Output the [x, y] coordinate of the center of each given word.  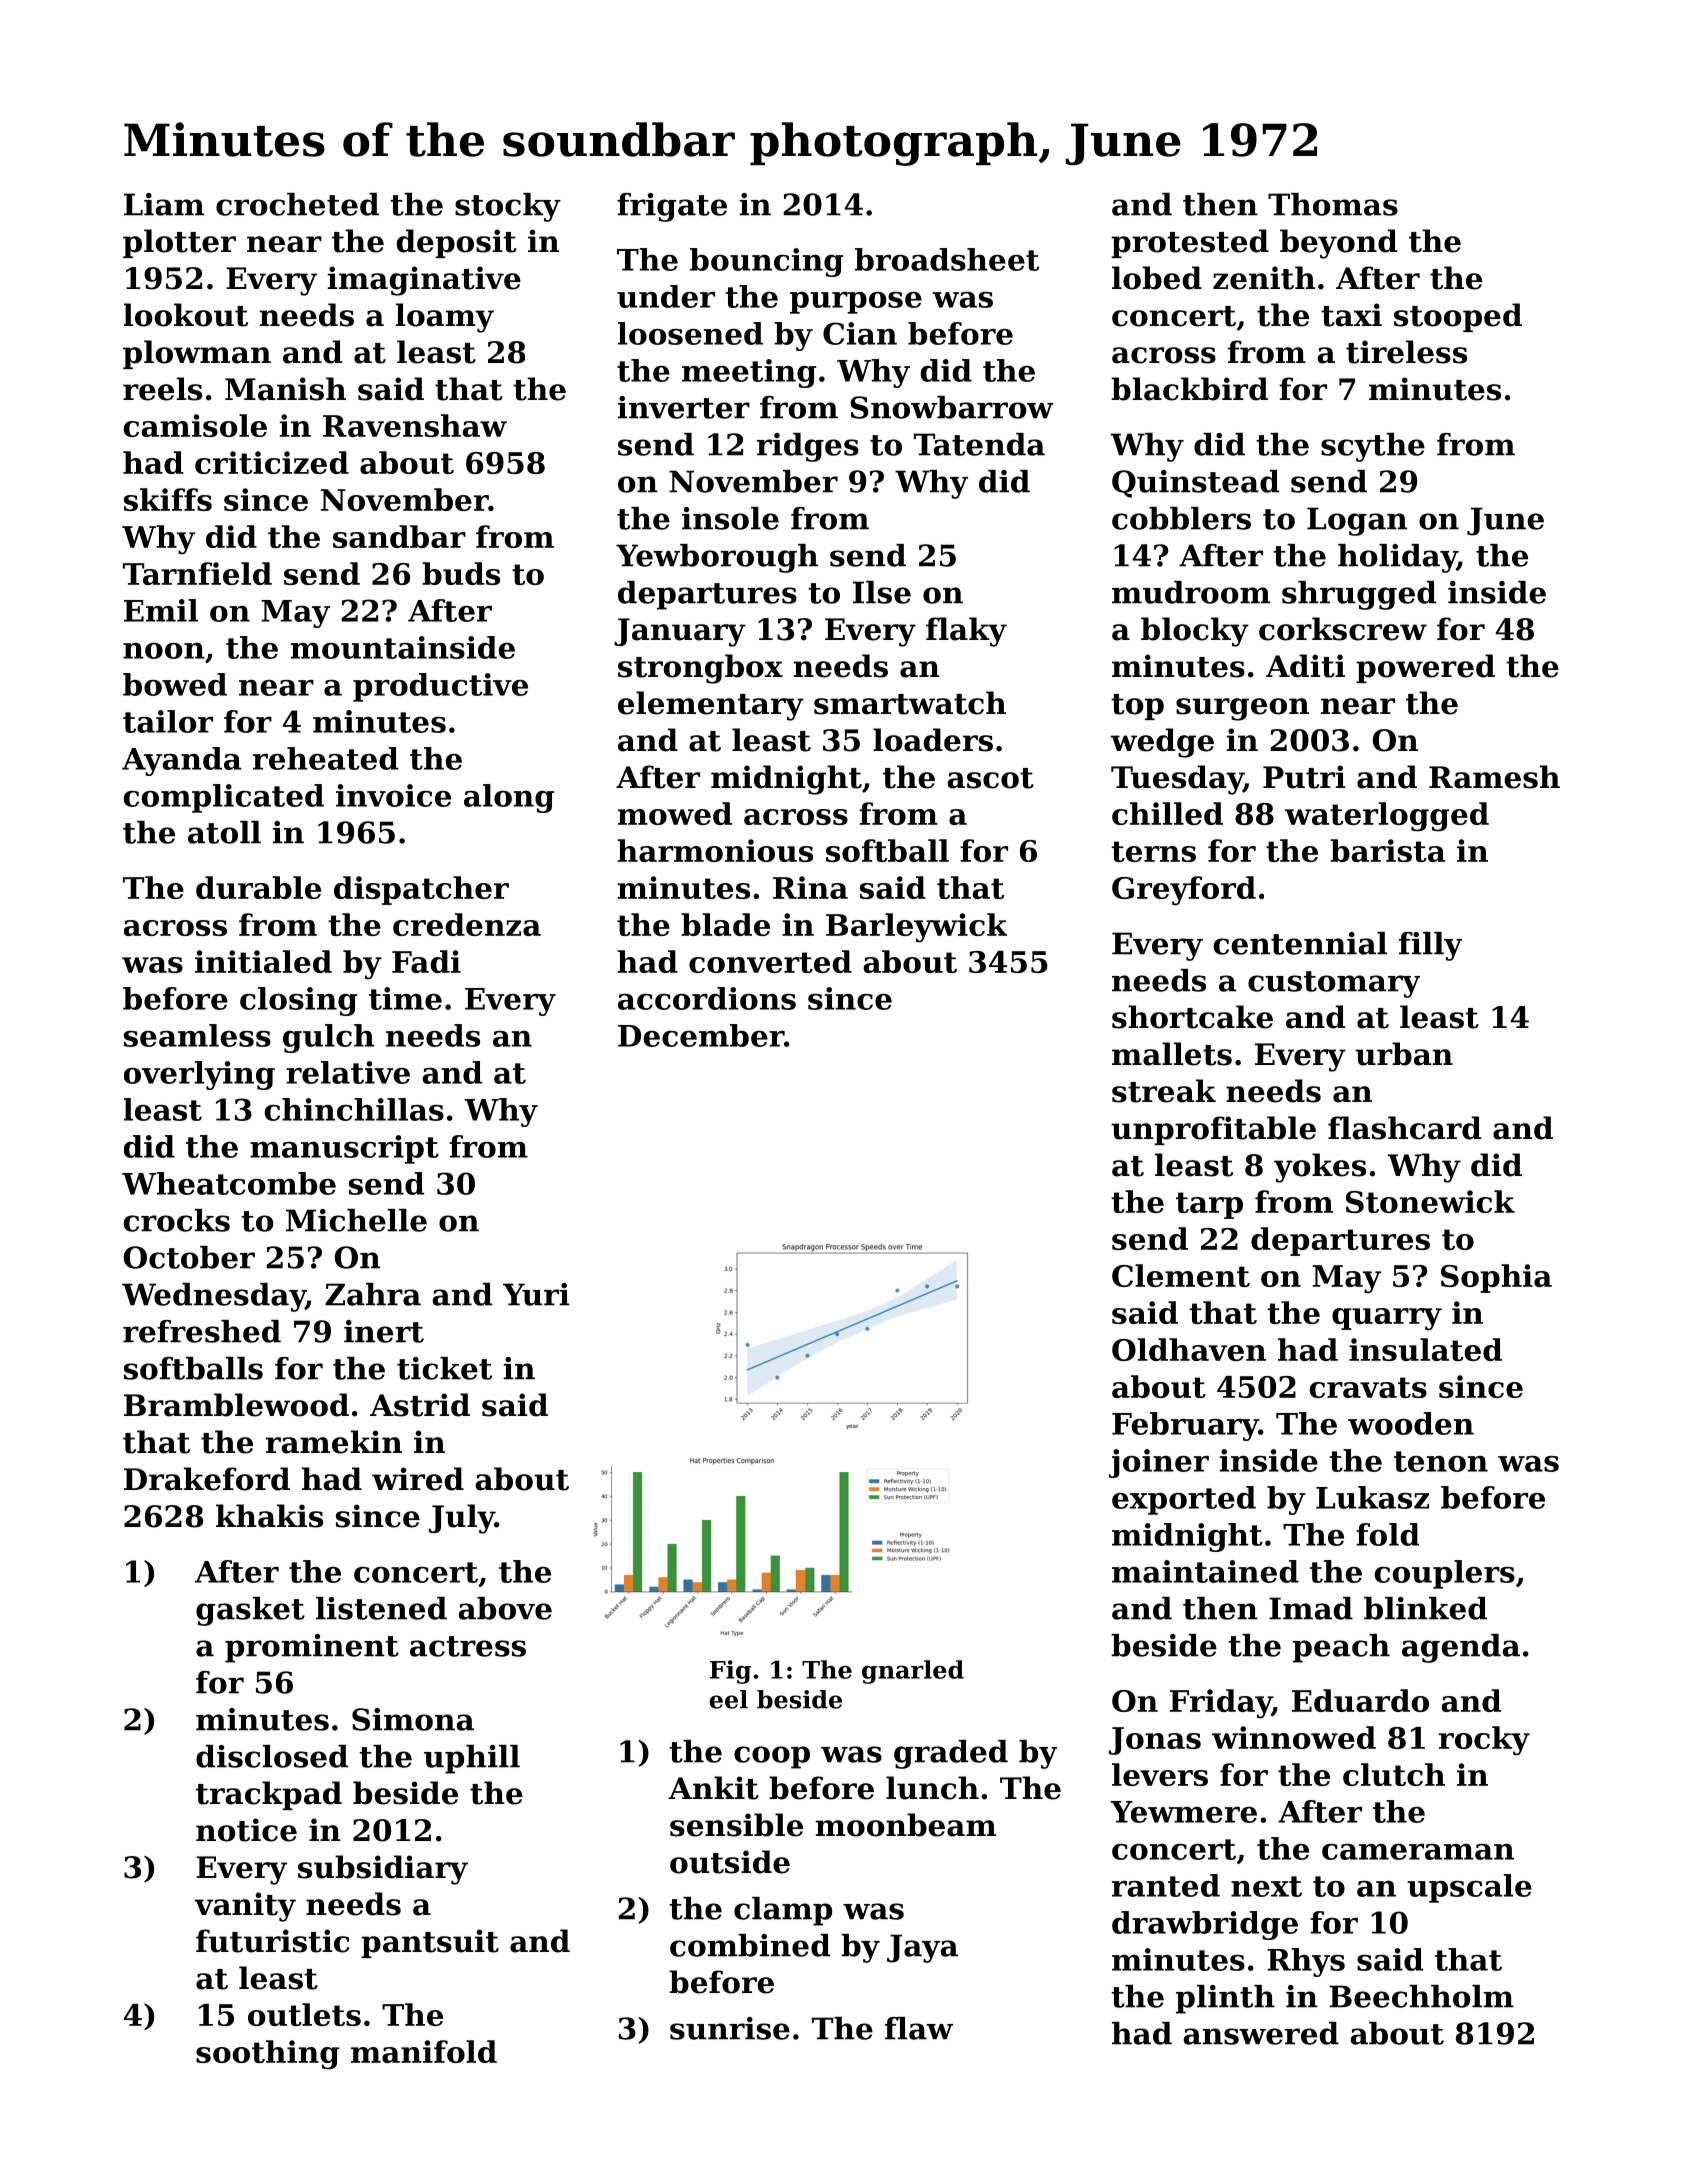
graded [951, 1754]
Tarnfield [197, 573]
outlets [304, 2014]
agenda [1461, 1648]
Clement [1181, 1275]
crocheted [297, 204]
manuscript [344, 1149]
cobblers [1181, 518]
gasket [250, 1611]
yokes [1320, 1168]
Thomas [1333, 204]
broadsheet [947, 259]
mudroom [1191, 592]
